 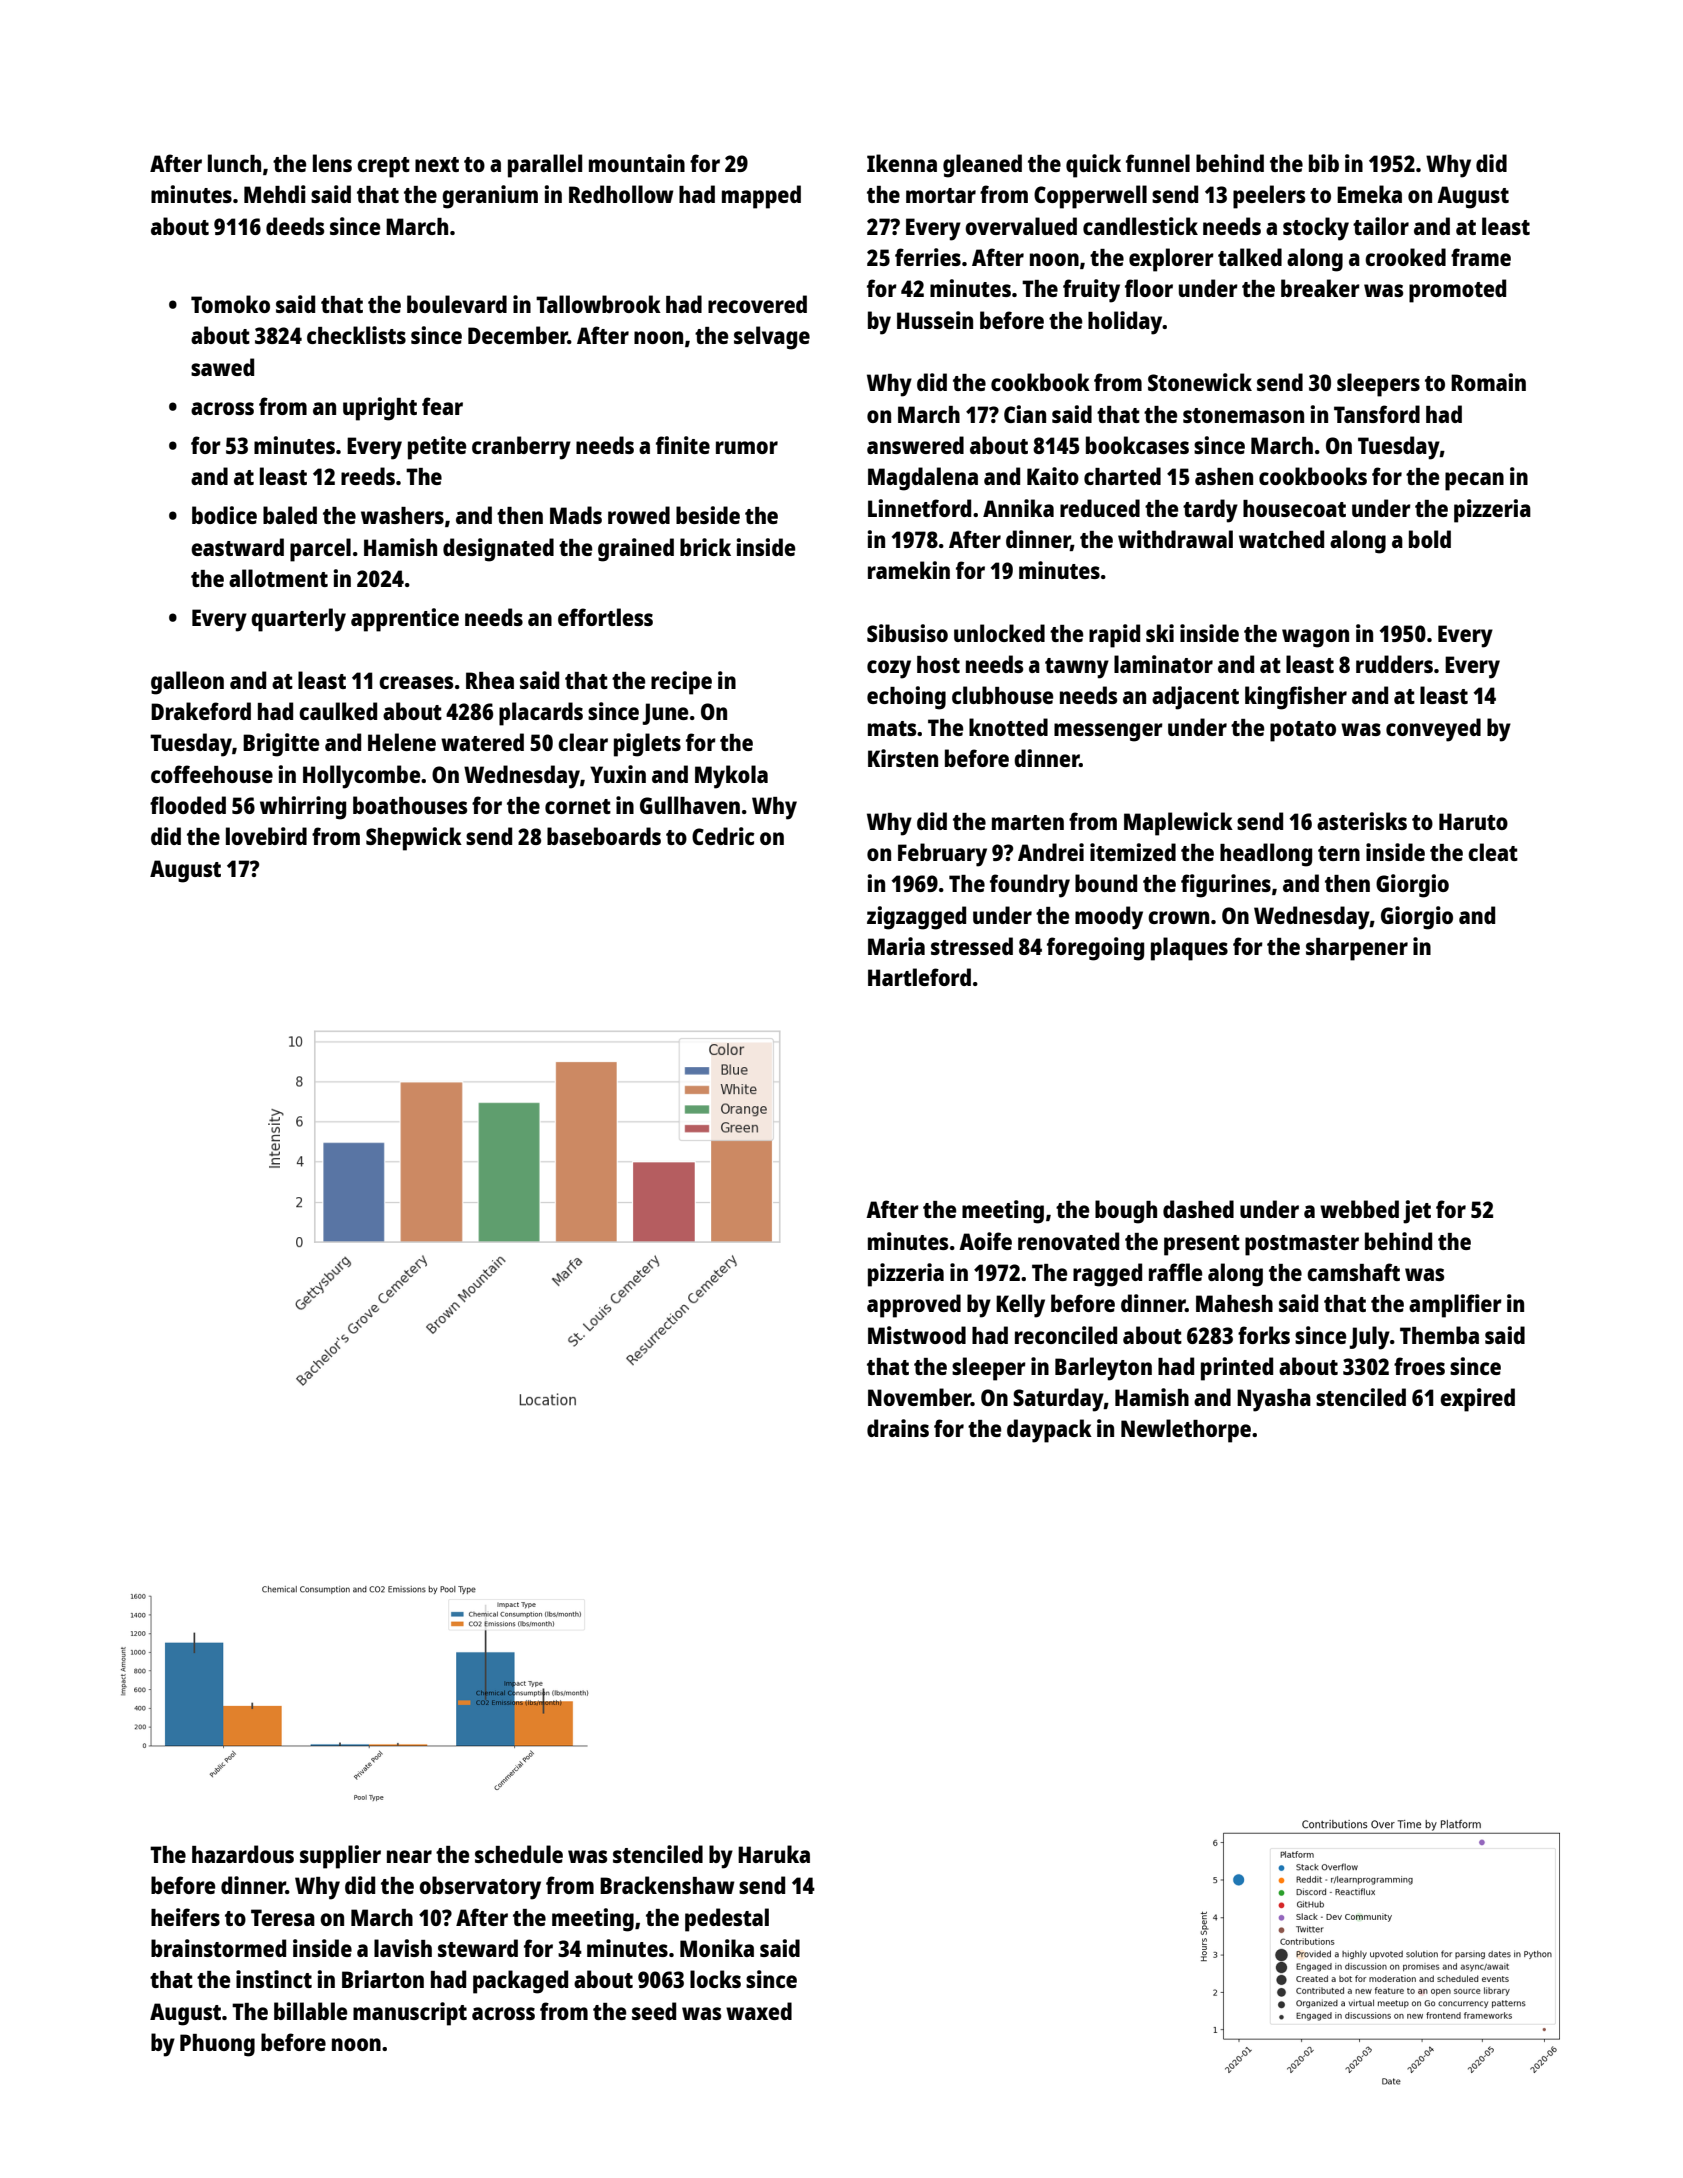 I want to click on pedestal, so click(x=727, y=1920).
